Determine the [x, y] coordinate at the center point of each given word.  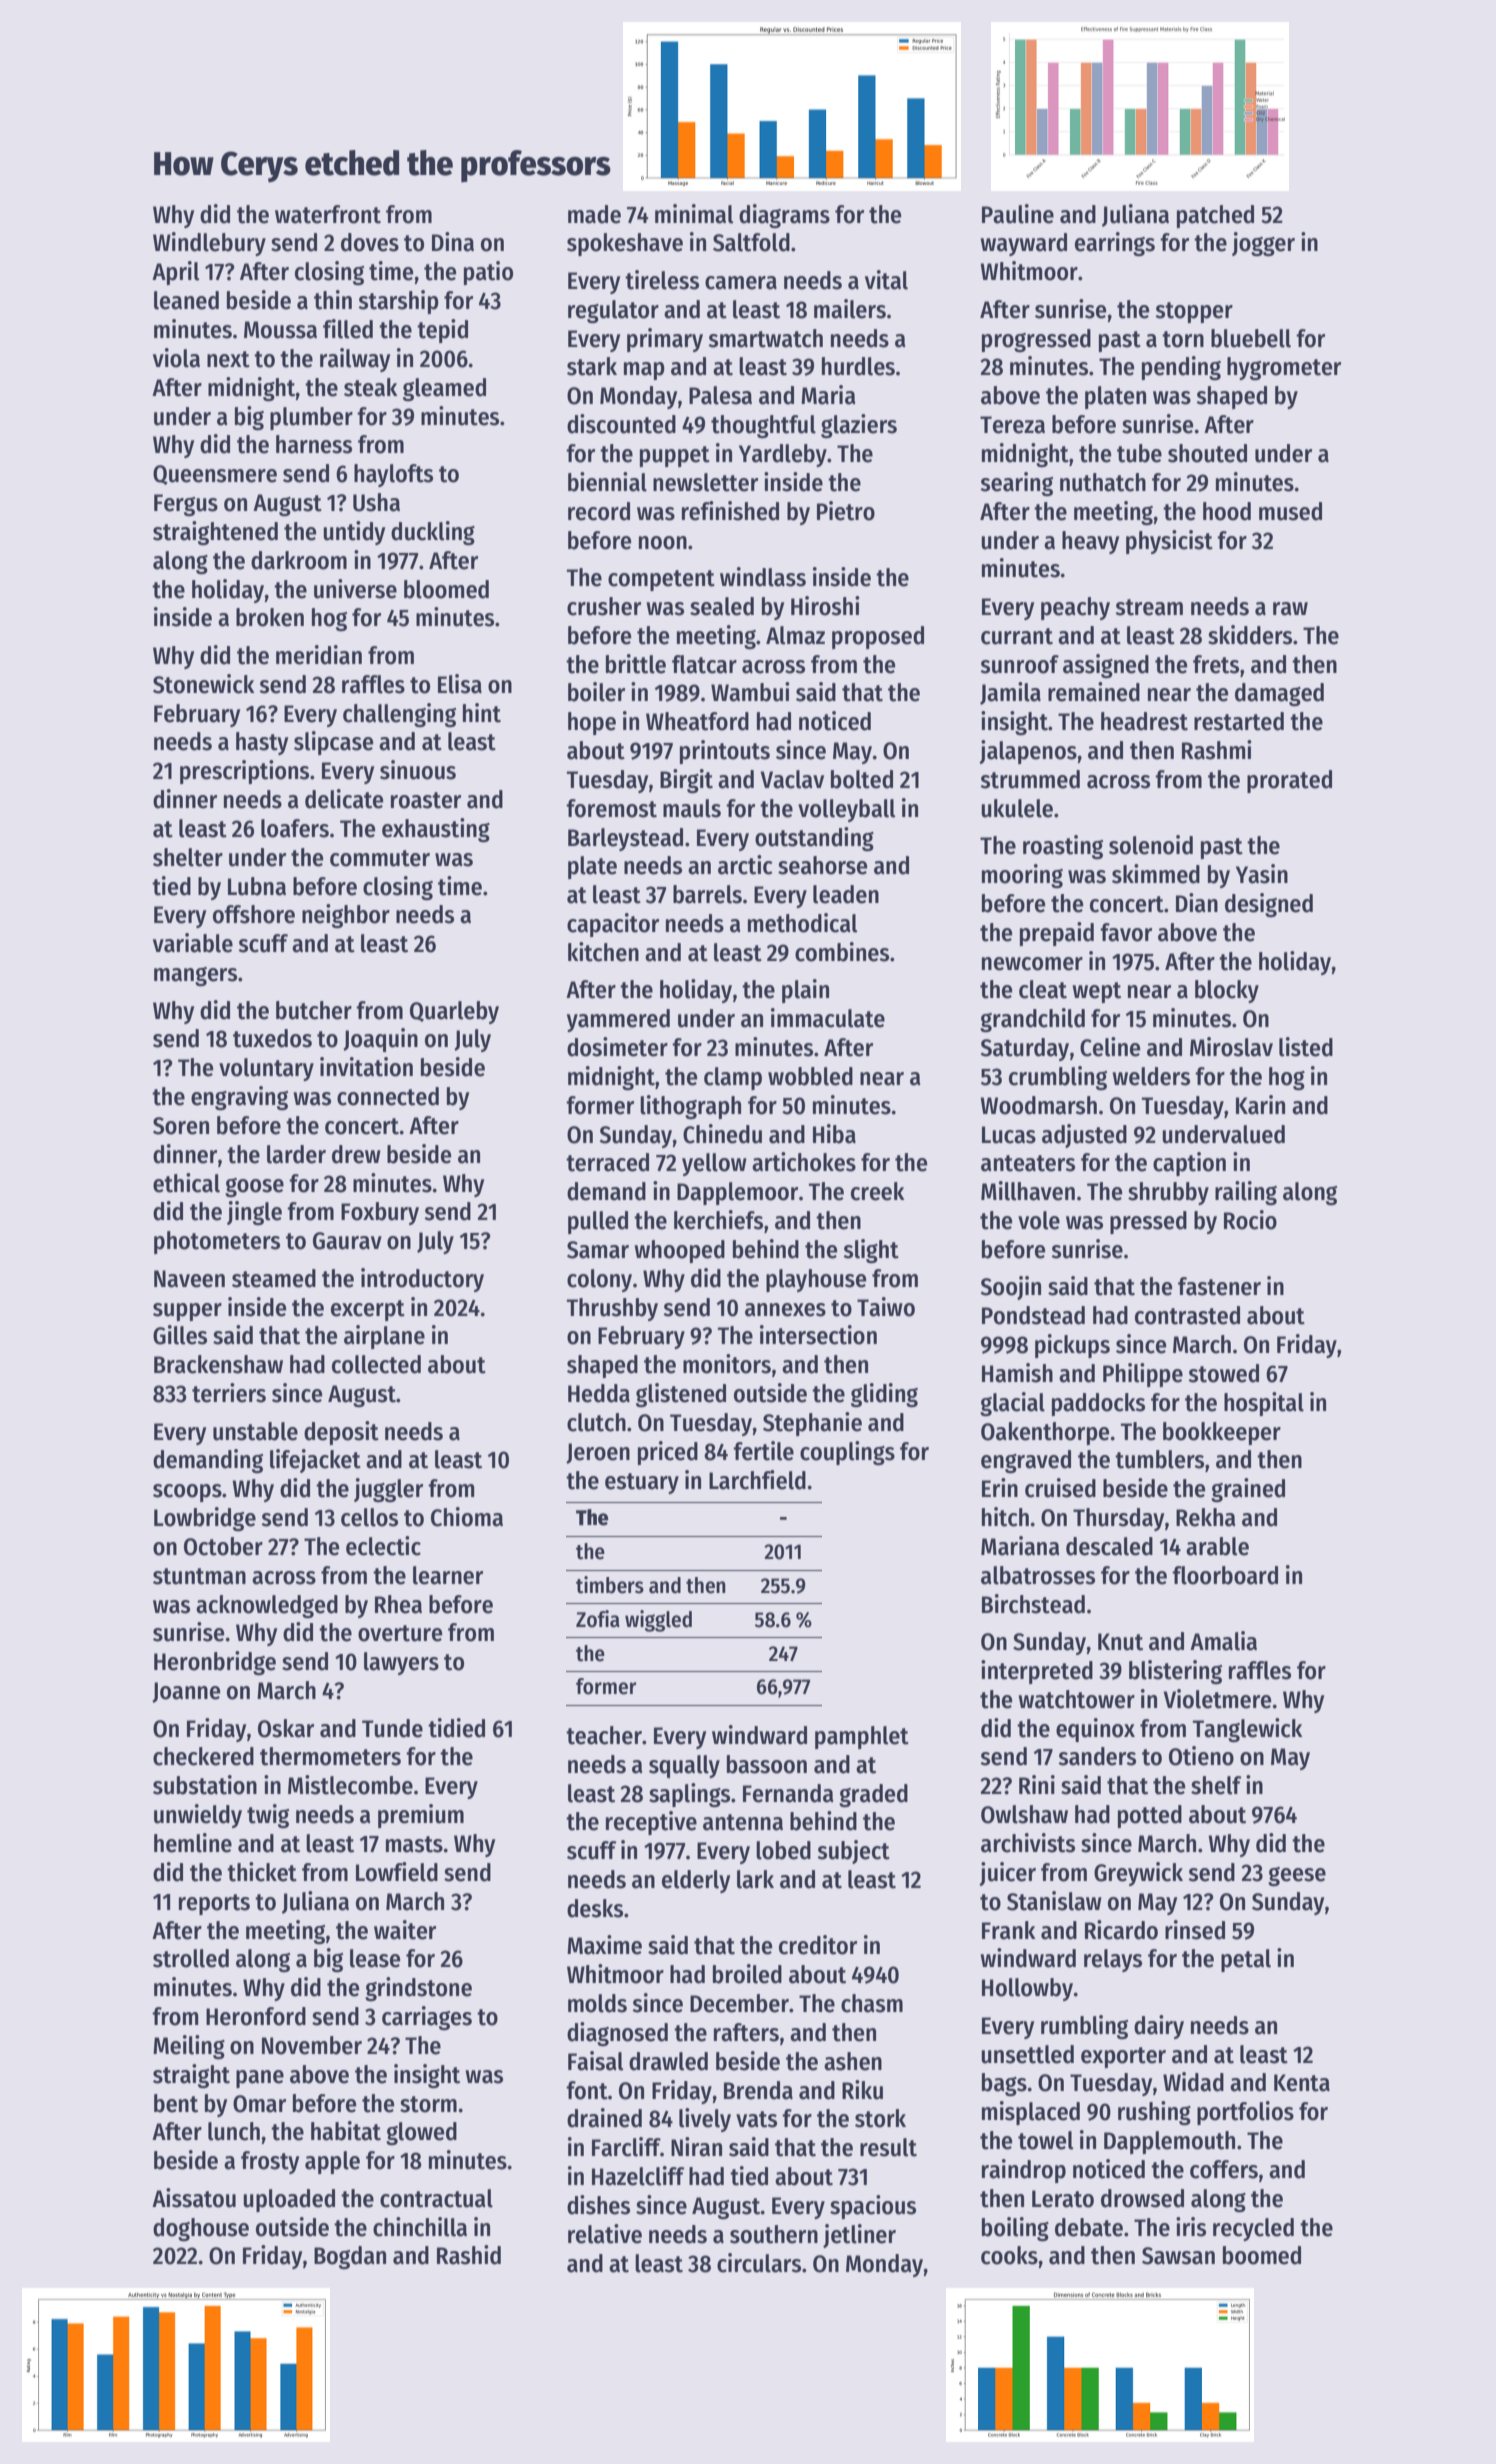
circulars [759, 2263]
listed [1306, 1047]
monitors [727, 1364]
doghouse [201, 2229]
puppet [675, 456]
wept [1096, 992]
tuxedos [272, 1038]
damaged [1279, 694]
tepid [442, 331]
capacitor [613, 925]
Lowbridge [205, 1519]
